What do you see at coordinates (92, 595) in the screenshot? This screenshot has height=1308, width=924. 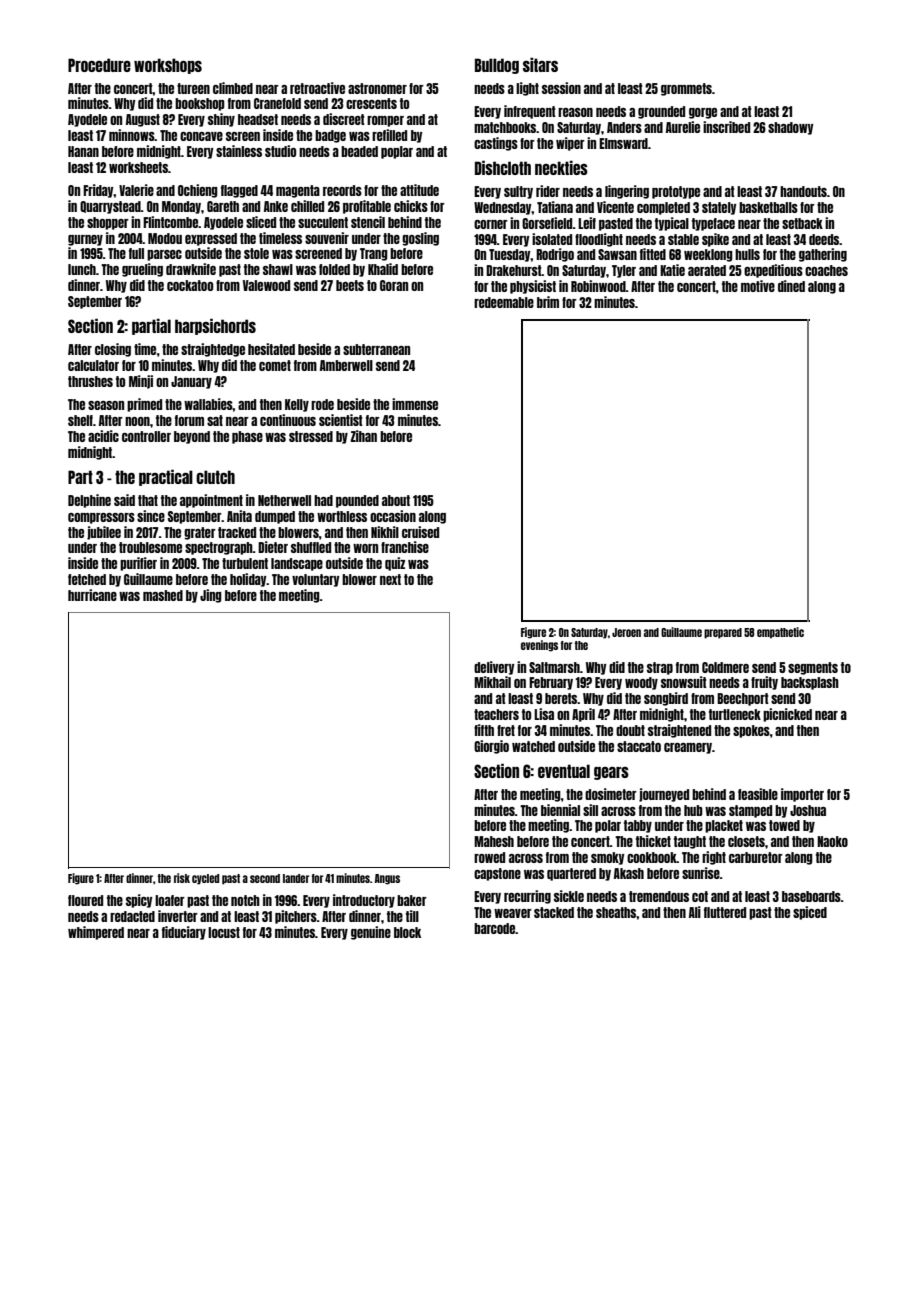 I see `hurricane` at bounding box center [92, 595].
